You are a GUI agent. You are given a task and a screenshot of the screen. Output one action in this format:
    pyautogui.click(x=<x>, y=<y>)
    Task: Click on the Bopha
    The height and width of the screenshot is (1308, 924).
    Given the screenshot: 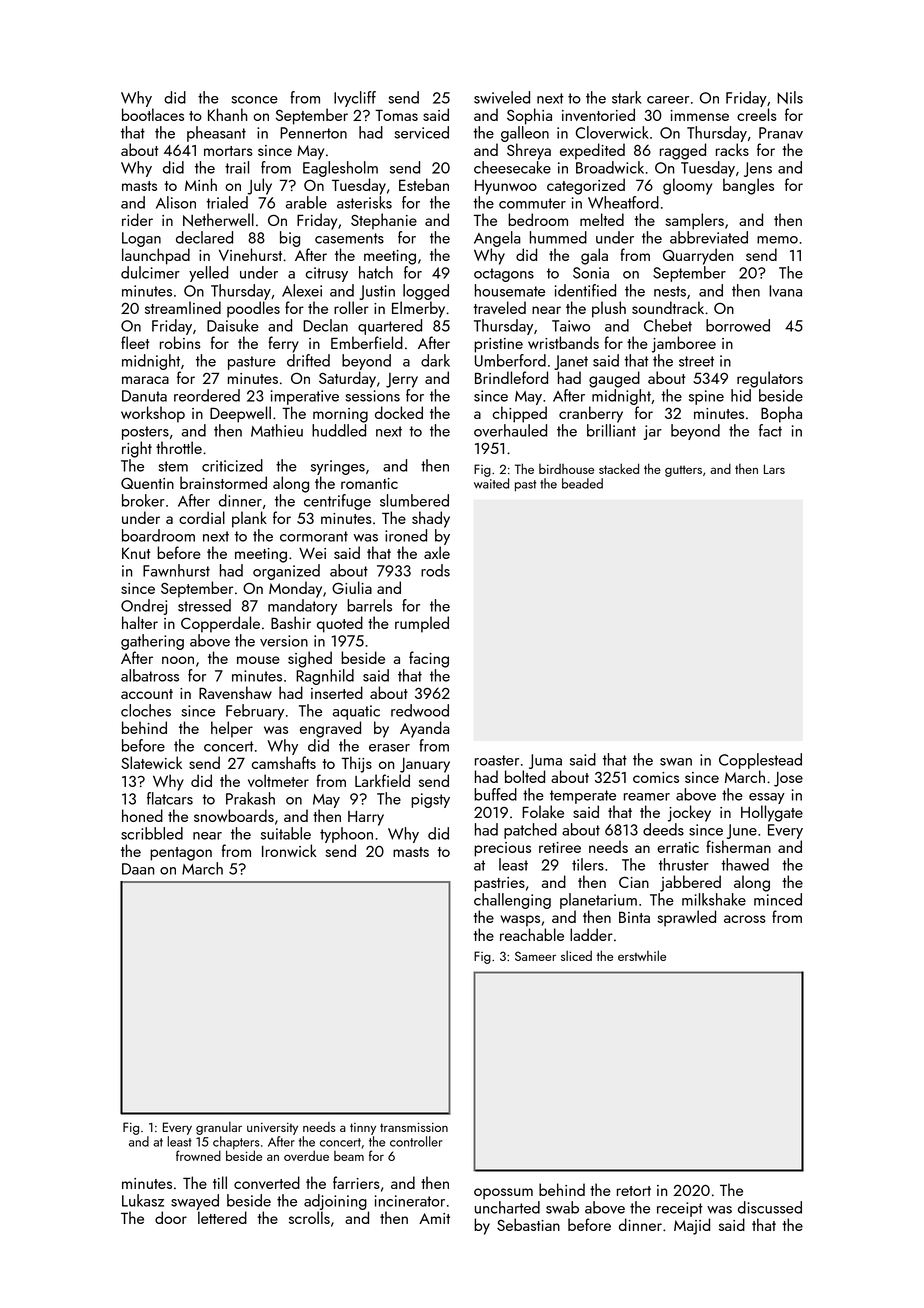 What is the action you would take?
    pyautogui.click(x=781, y=414)
